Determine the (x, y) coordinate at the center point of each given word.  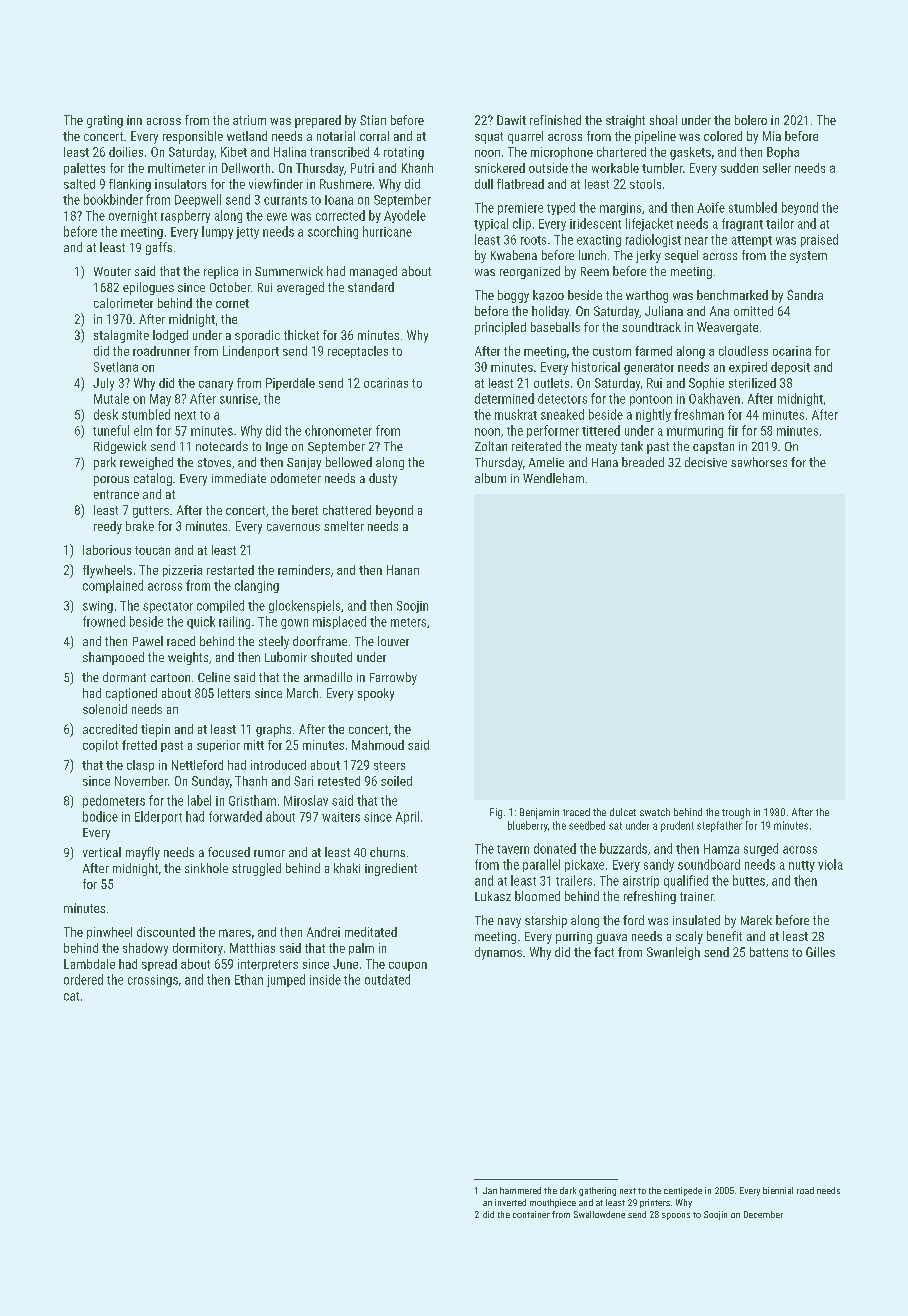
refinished (555, 120)
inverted (510, 1202)
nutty (802, 866)
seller (777, 168)
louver (393, 641)
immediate (239, 478)
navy (509, 923)
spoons (676, 1216)
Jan (490, 1190)
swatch (655, 812)
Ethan (249, 979)
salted (79, 184)
